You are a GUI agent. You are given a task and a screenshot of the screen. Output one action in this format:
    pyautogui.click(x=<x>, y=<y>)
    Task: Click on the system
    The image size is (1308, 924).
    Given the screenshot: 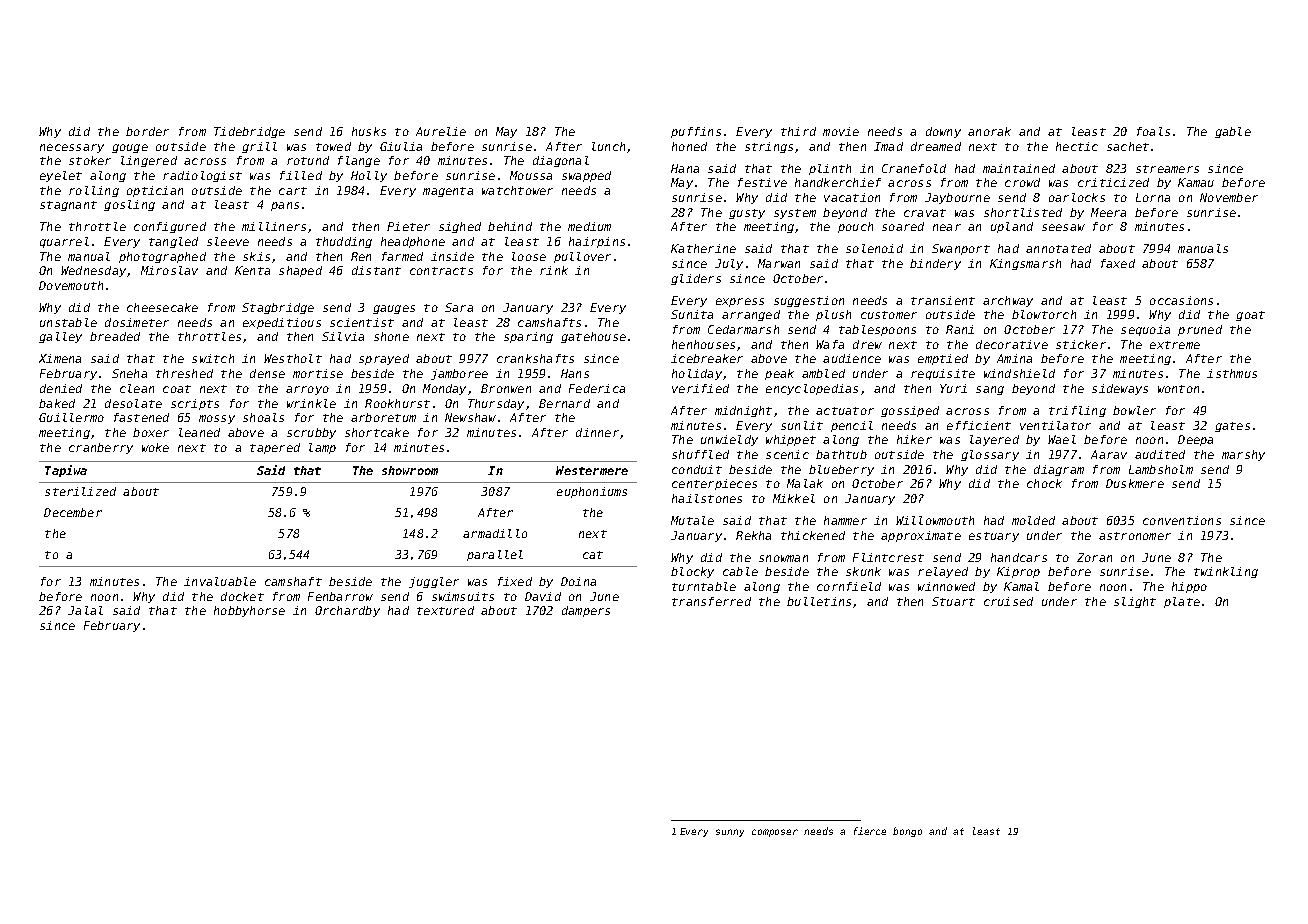 What is the action you would take?
    pyautogui.click(x=795, y=214)
